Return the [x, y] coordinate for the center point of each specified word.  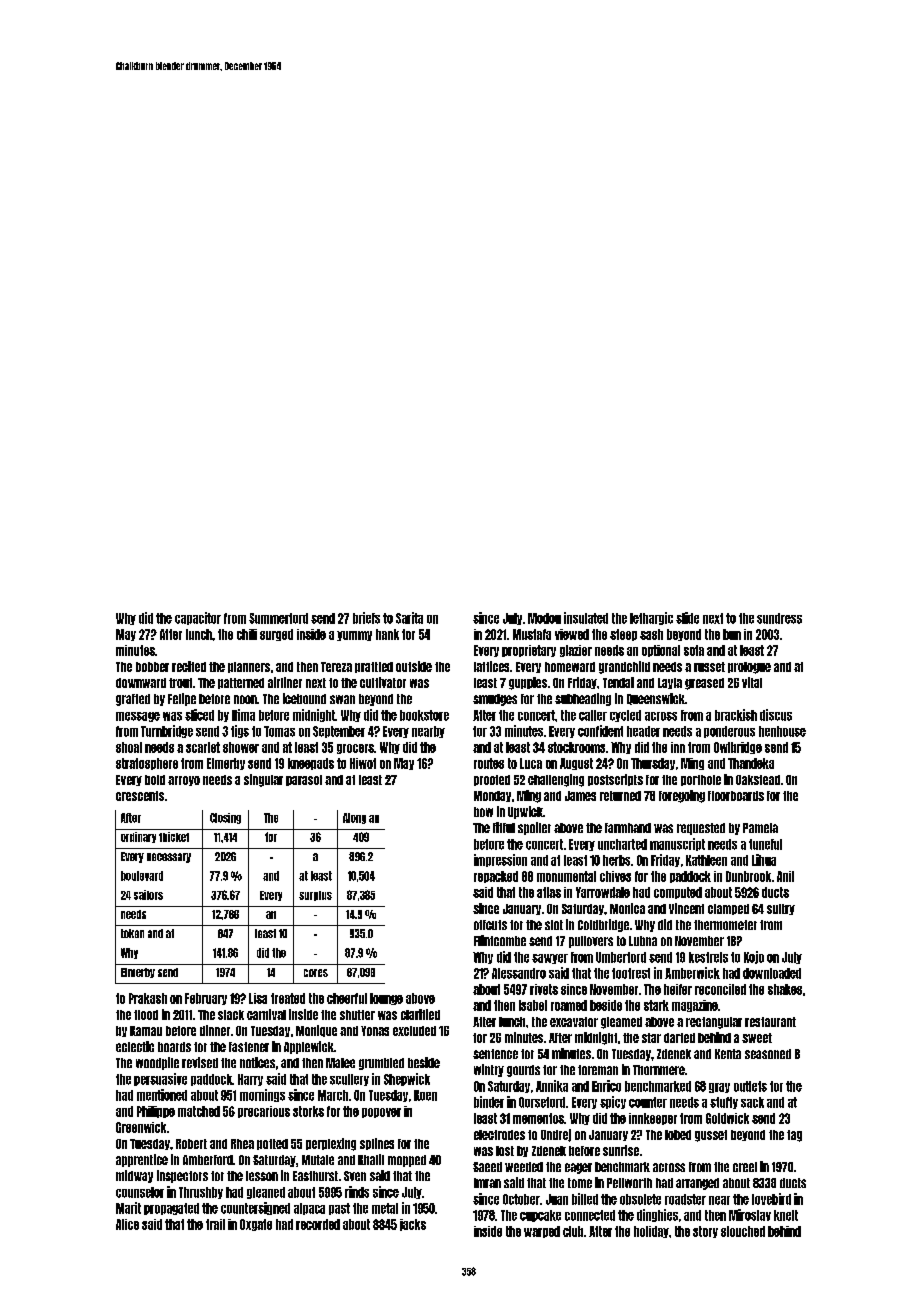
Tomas [279, 731]
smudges [495, 700]
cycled [625, 716]
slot [554, 925]
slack [231, 1015]
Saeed [487, 1167]
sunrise [621, 1150]
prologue [749, 668]
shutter [357, 1015]
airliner [285, 682]
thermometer [725, 925]
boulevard [142, 876]
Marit [128, 1208]
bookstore [424, 715]
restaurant [770, 1022]
